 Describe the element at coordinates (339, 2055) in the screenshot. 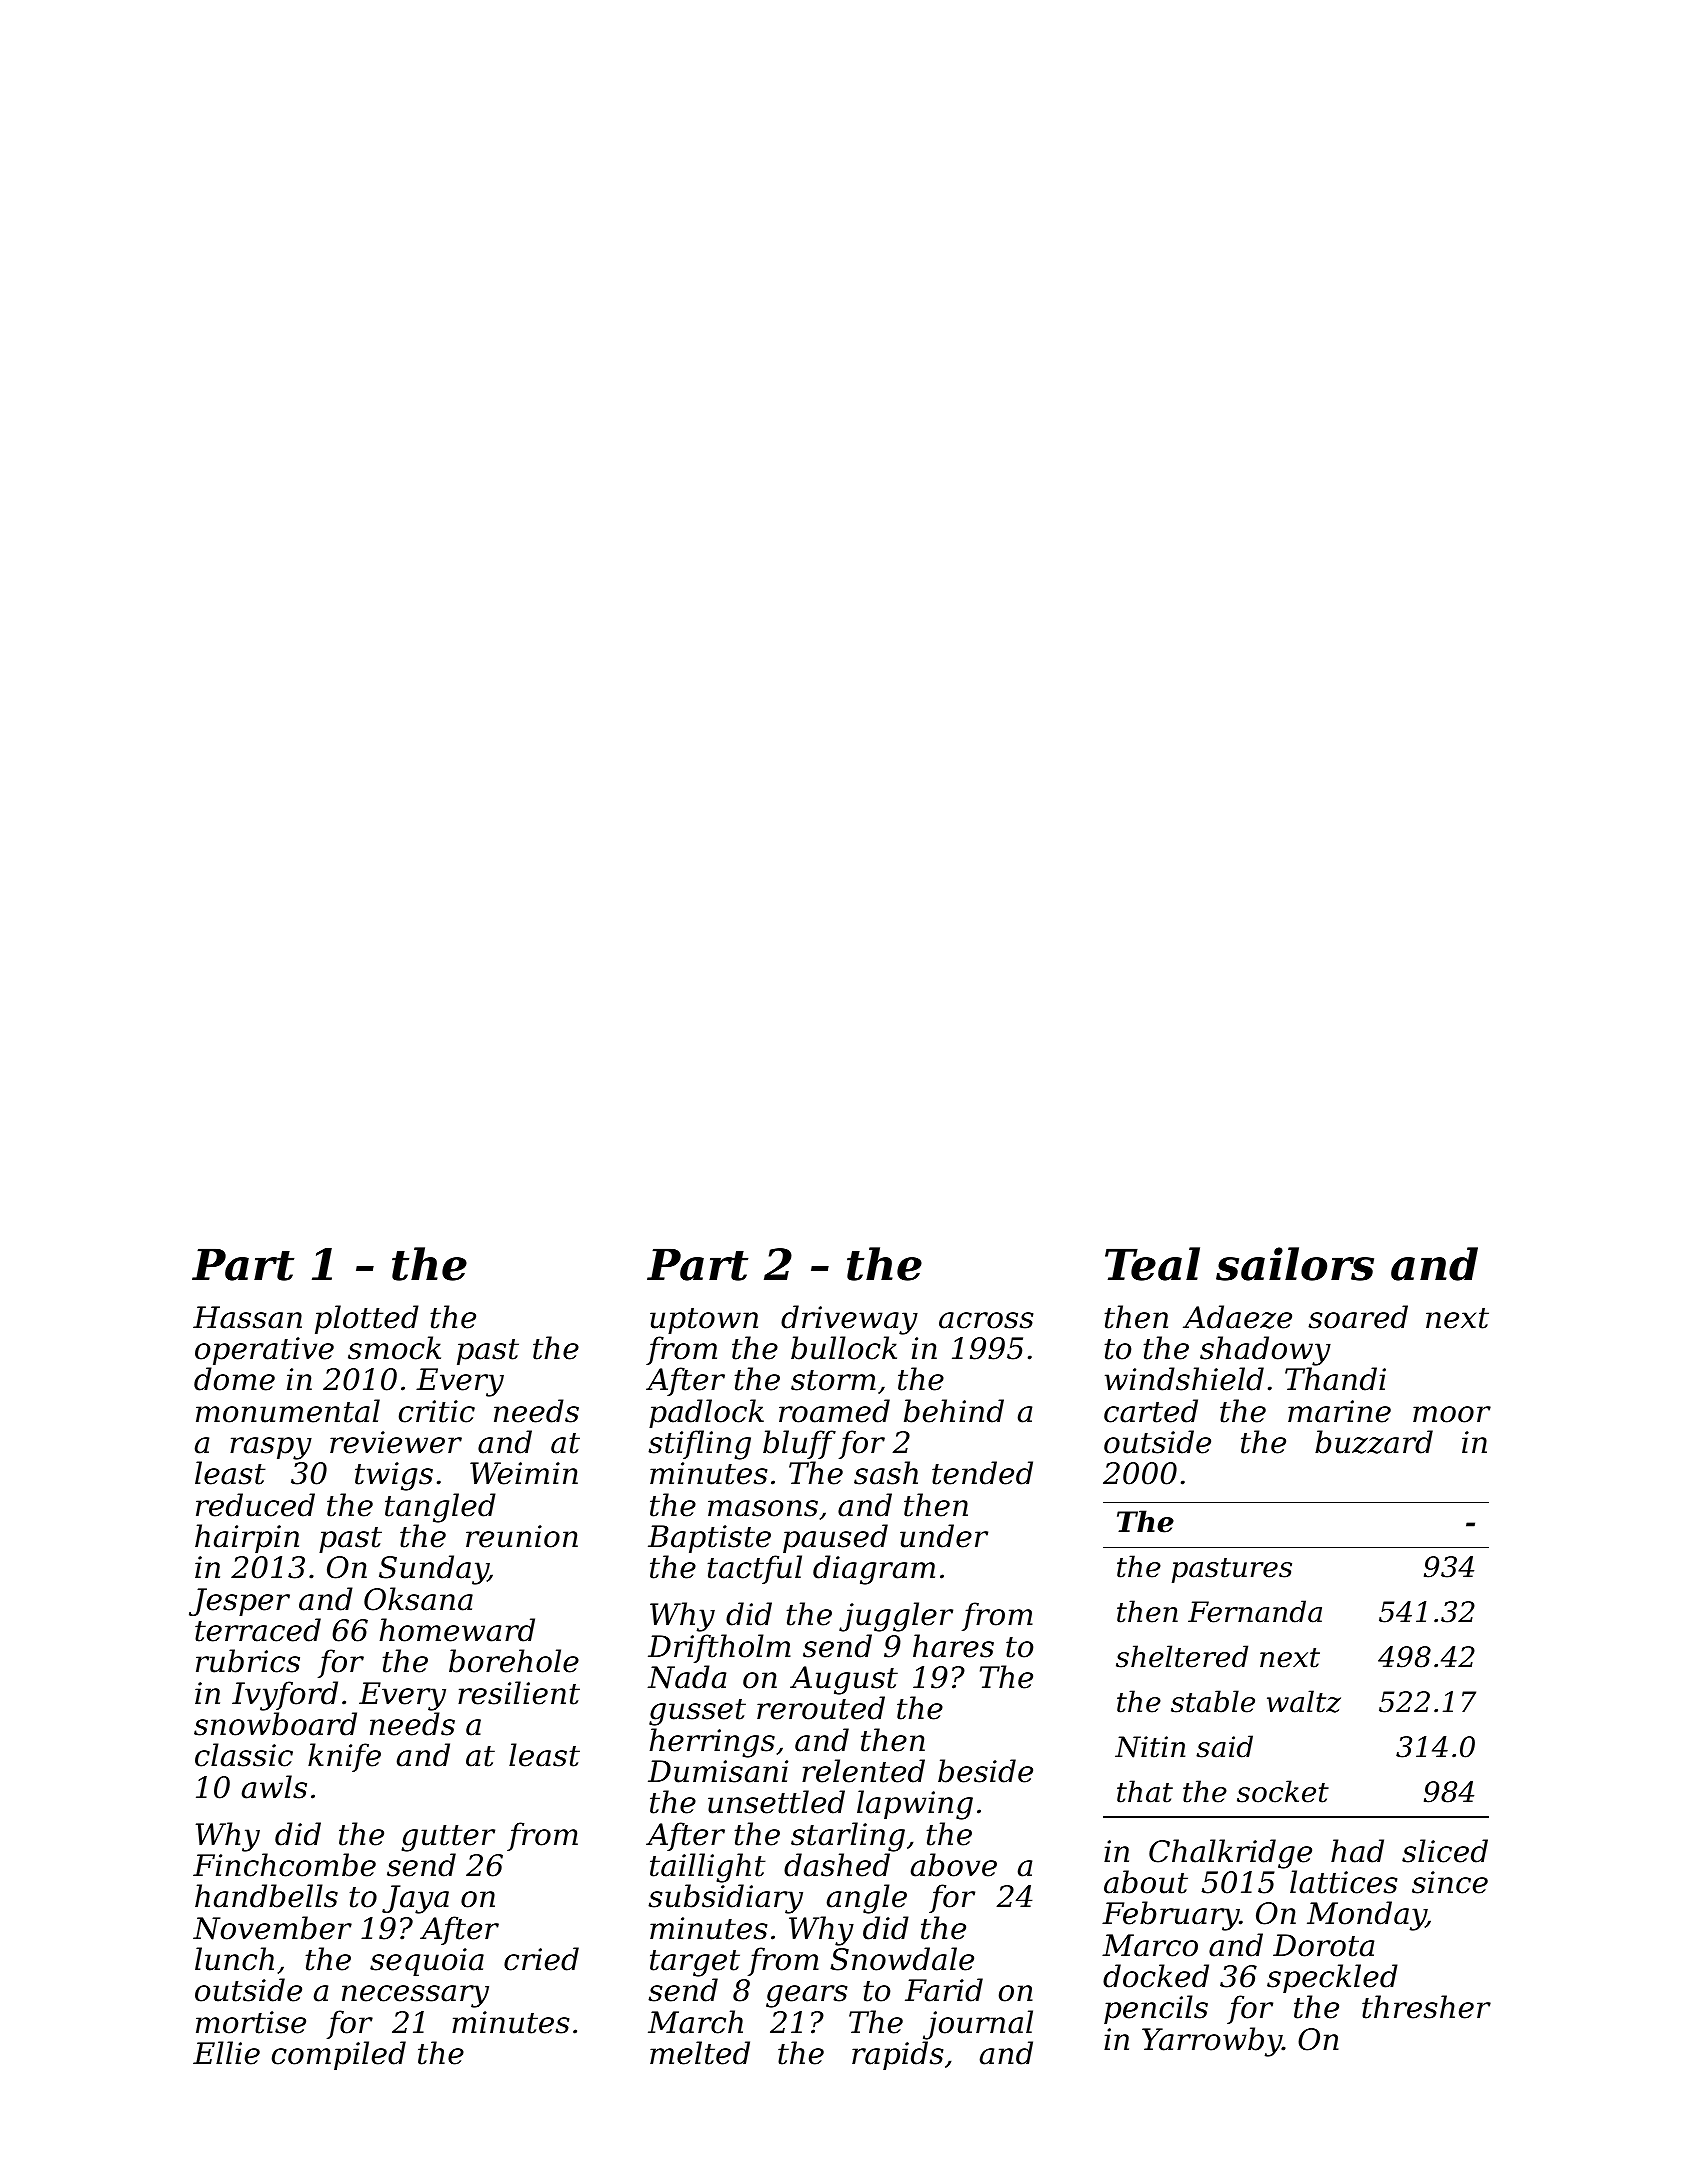

I see `compiled` at that location.
